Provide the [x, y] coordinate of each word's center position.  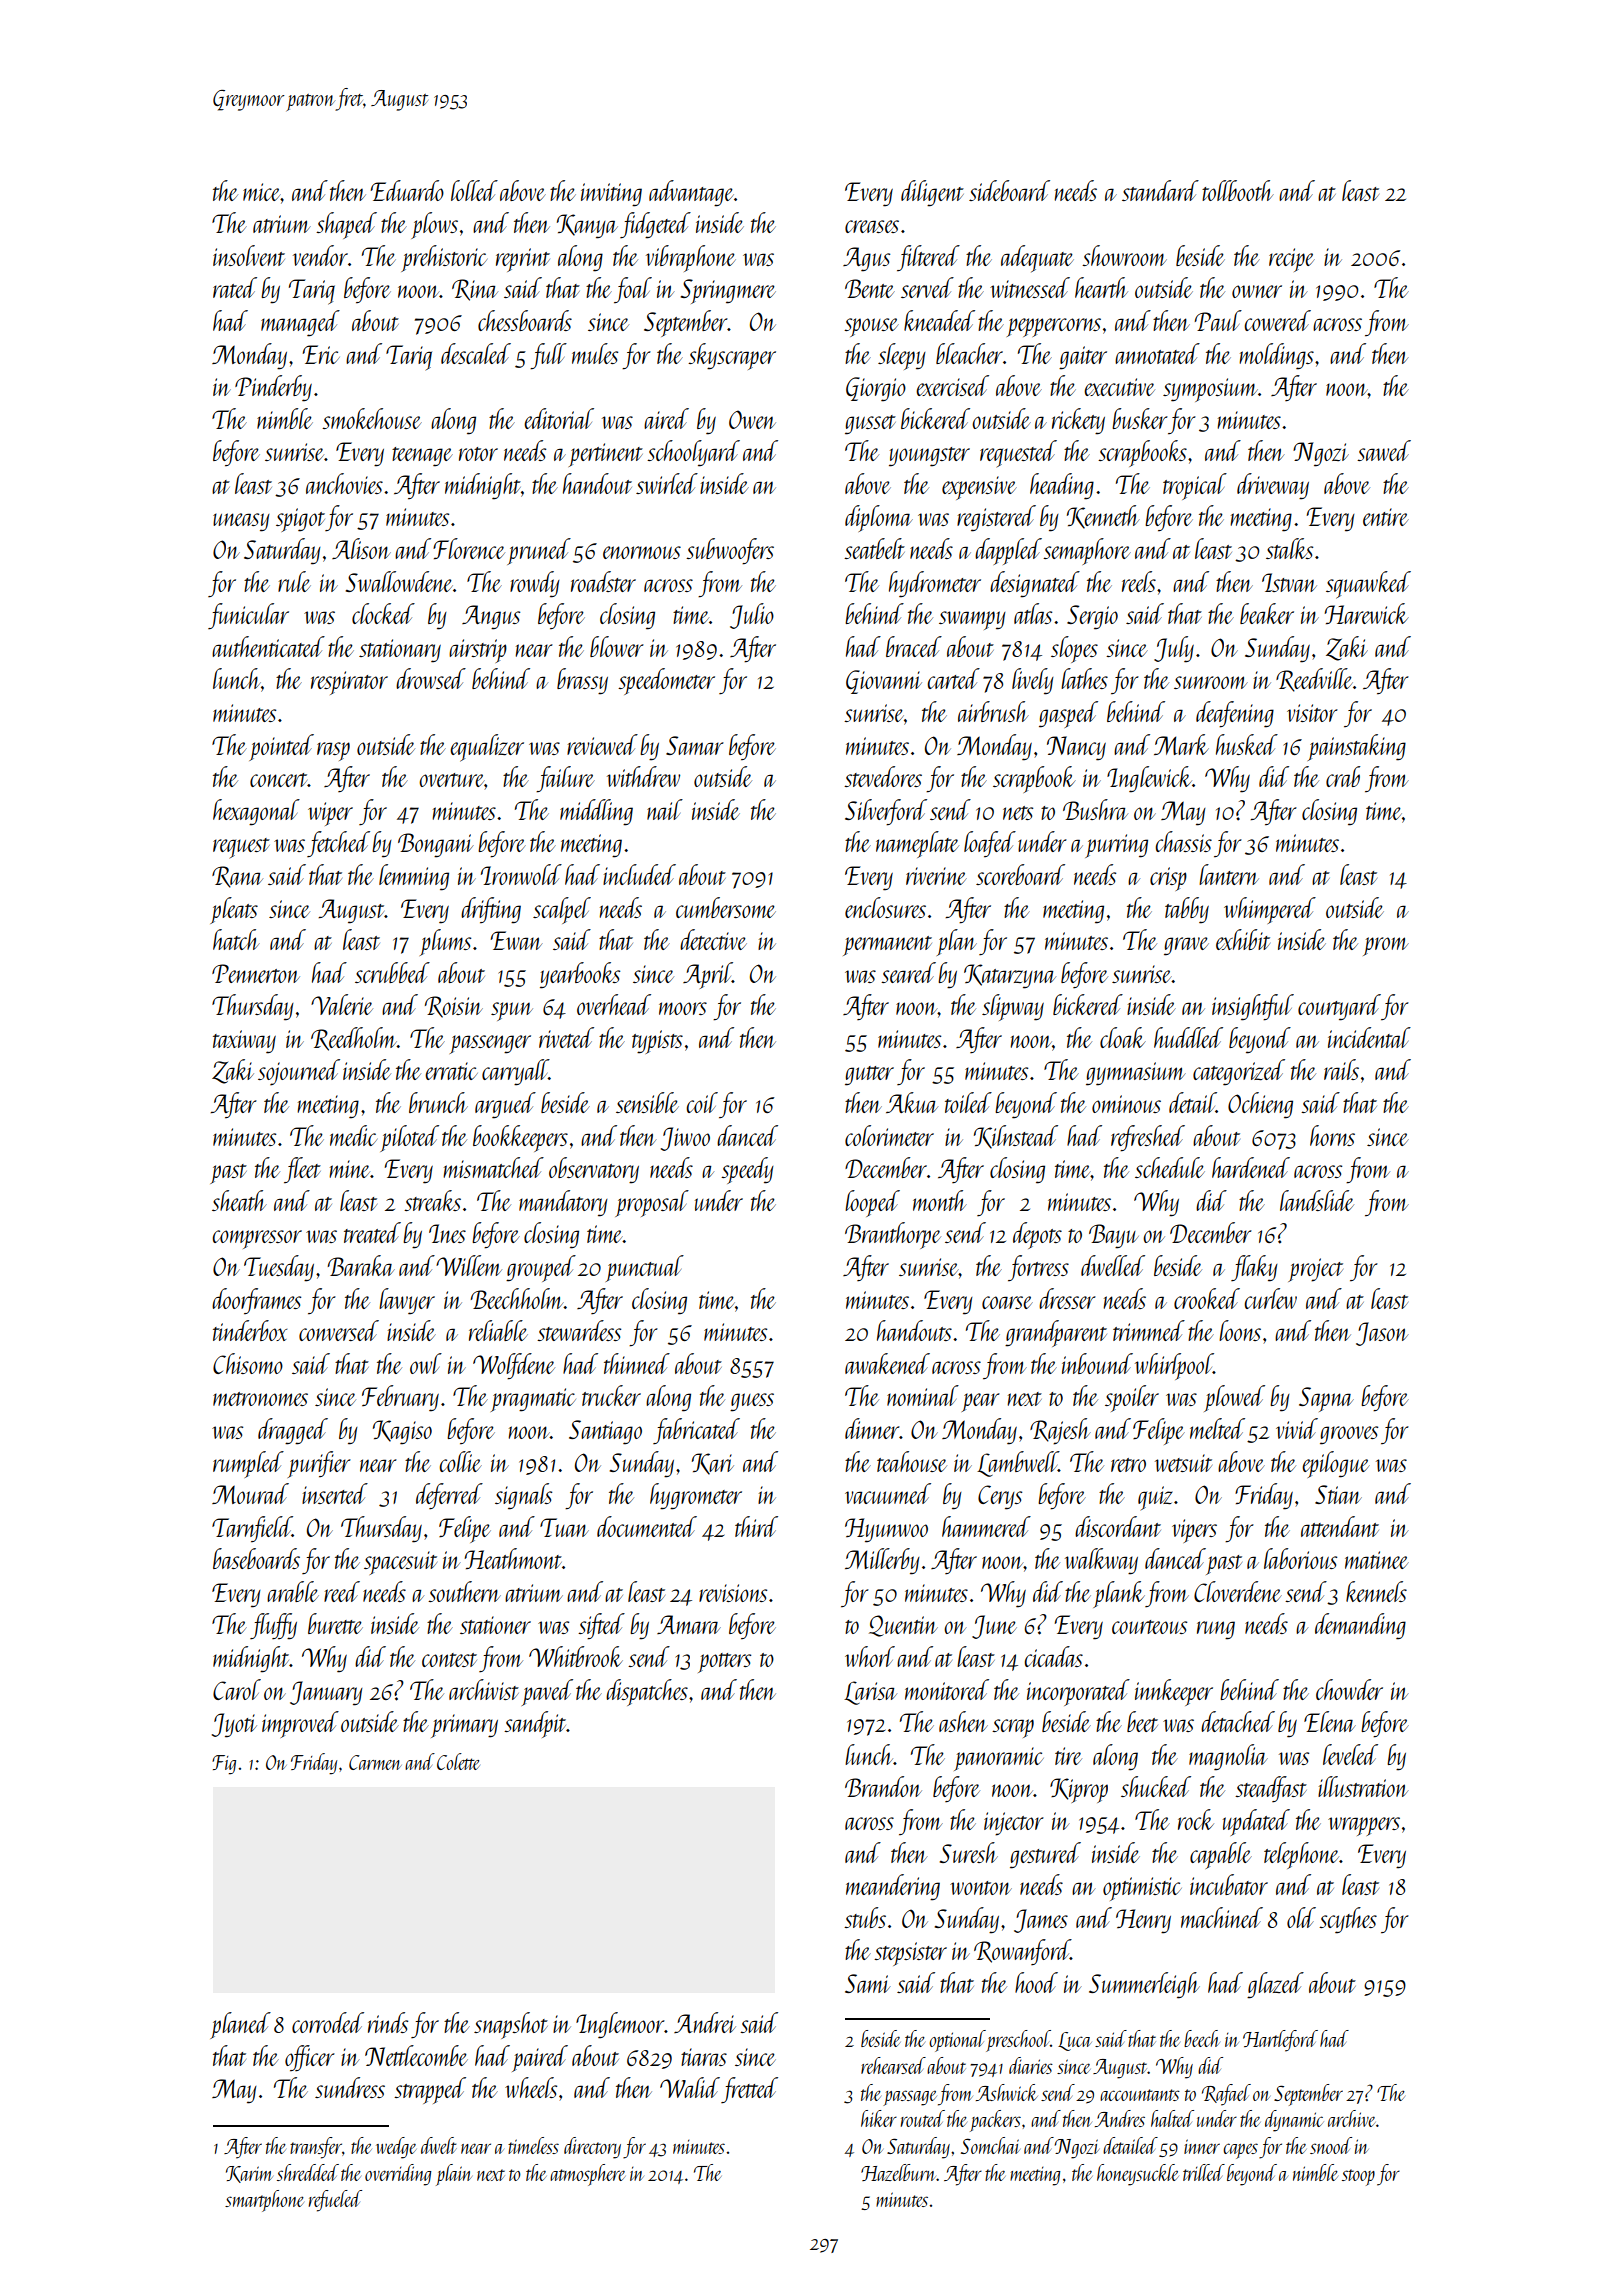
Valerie [342, 1004]
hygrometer [696, 1496]
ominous [1126, 1104]
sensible [647, 1102]
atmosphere [587, 2175]
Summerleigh [1144, 1985]
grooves [1349, 1435]
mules [595, 353]
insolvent [249, 255]
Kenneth [1103, 517]
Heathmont [513, 1558]
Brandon [883, 1786]
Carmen [375, 1762]
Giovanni [884, 682]
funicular [248, 616]
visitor [1312, 713]
